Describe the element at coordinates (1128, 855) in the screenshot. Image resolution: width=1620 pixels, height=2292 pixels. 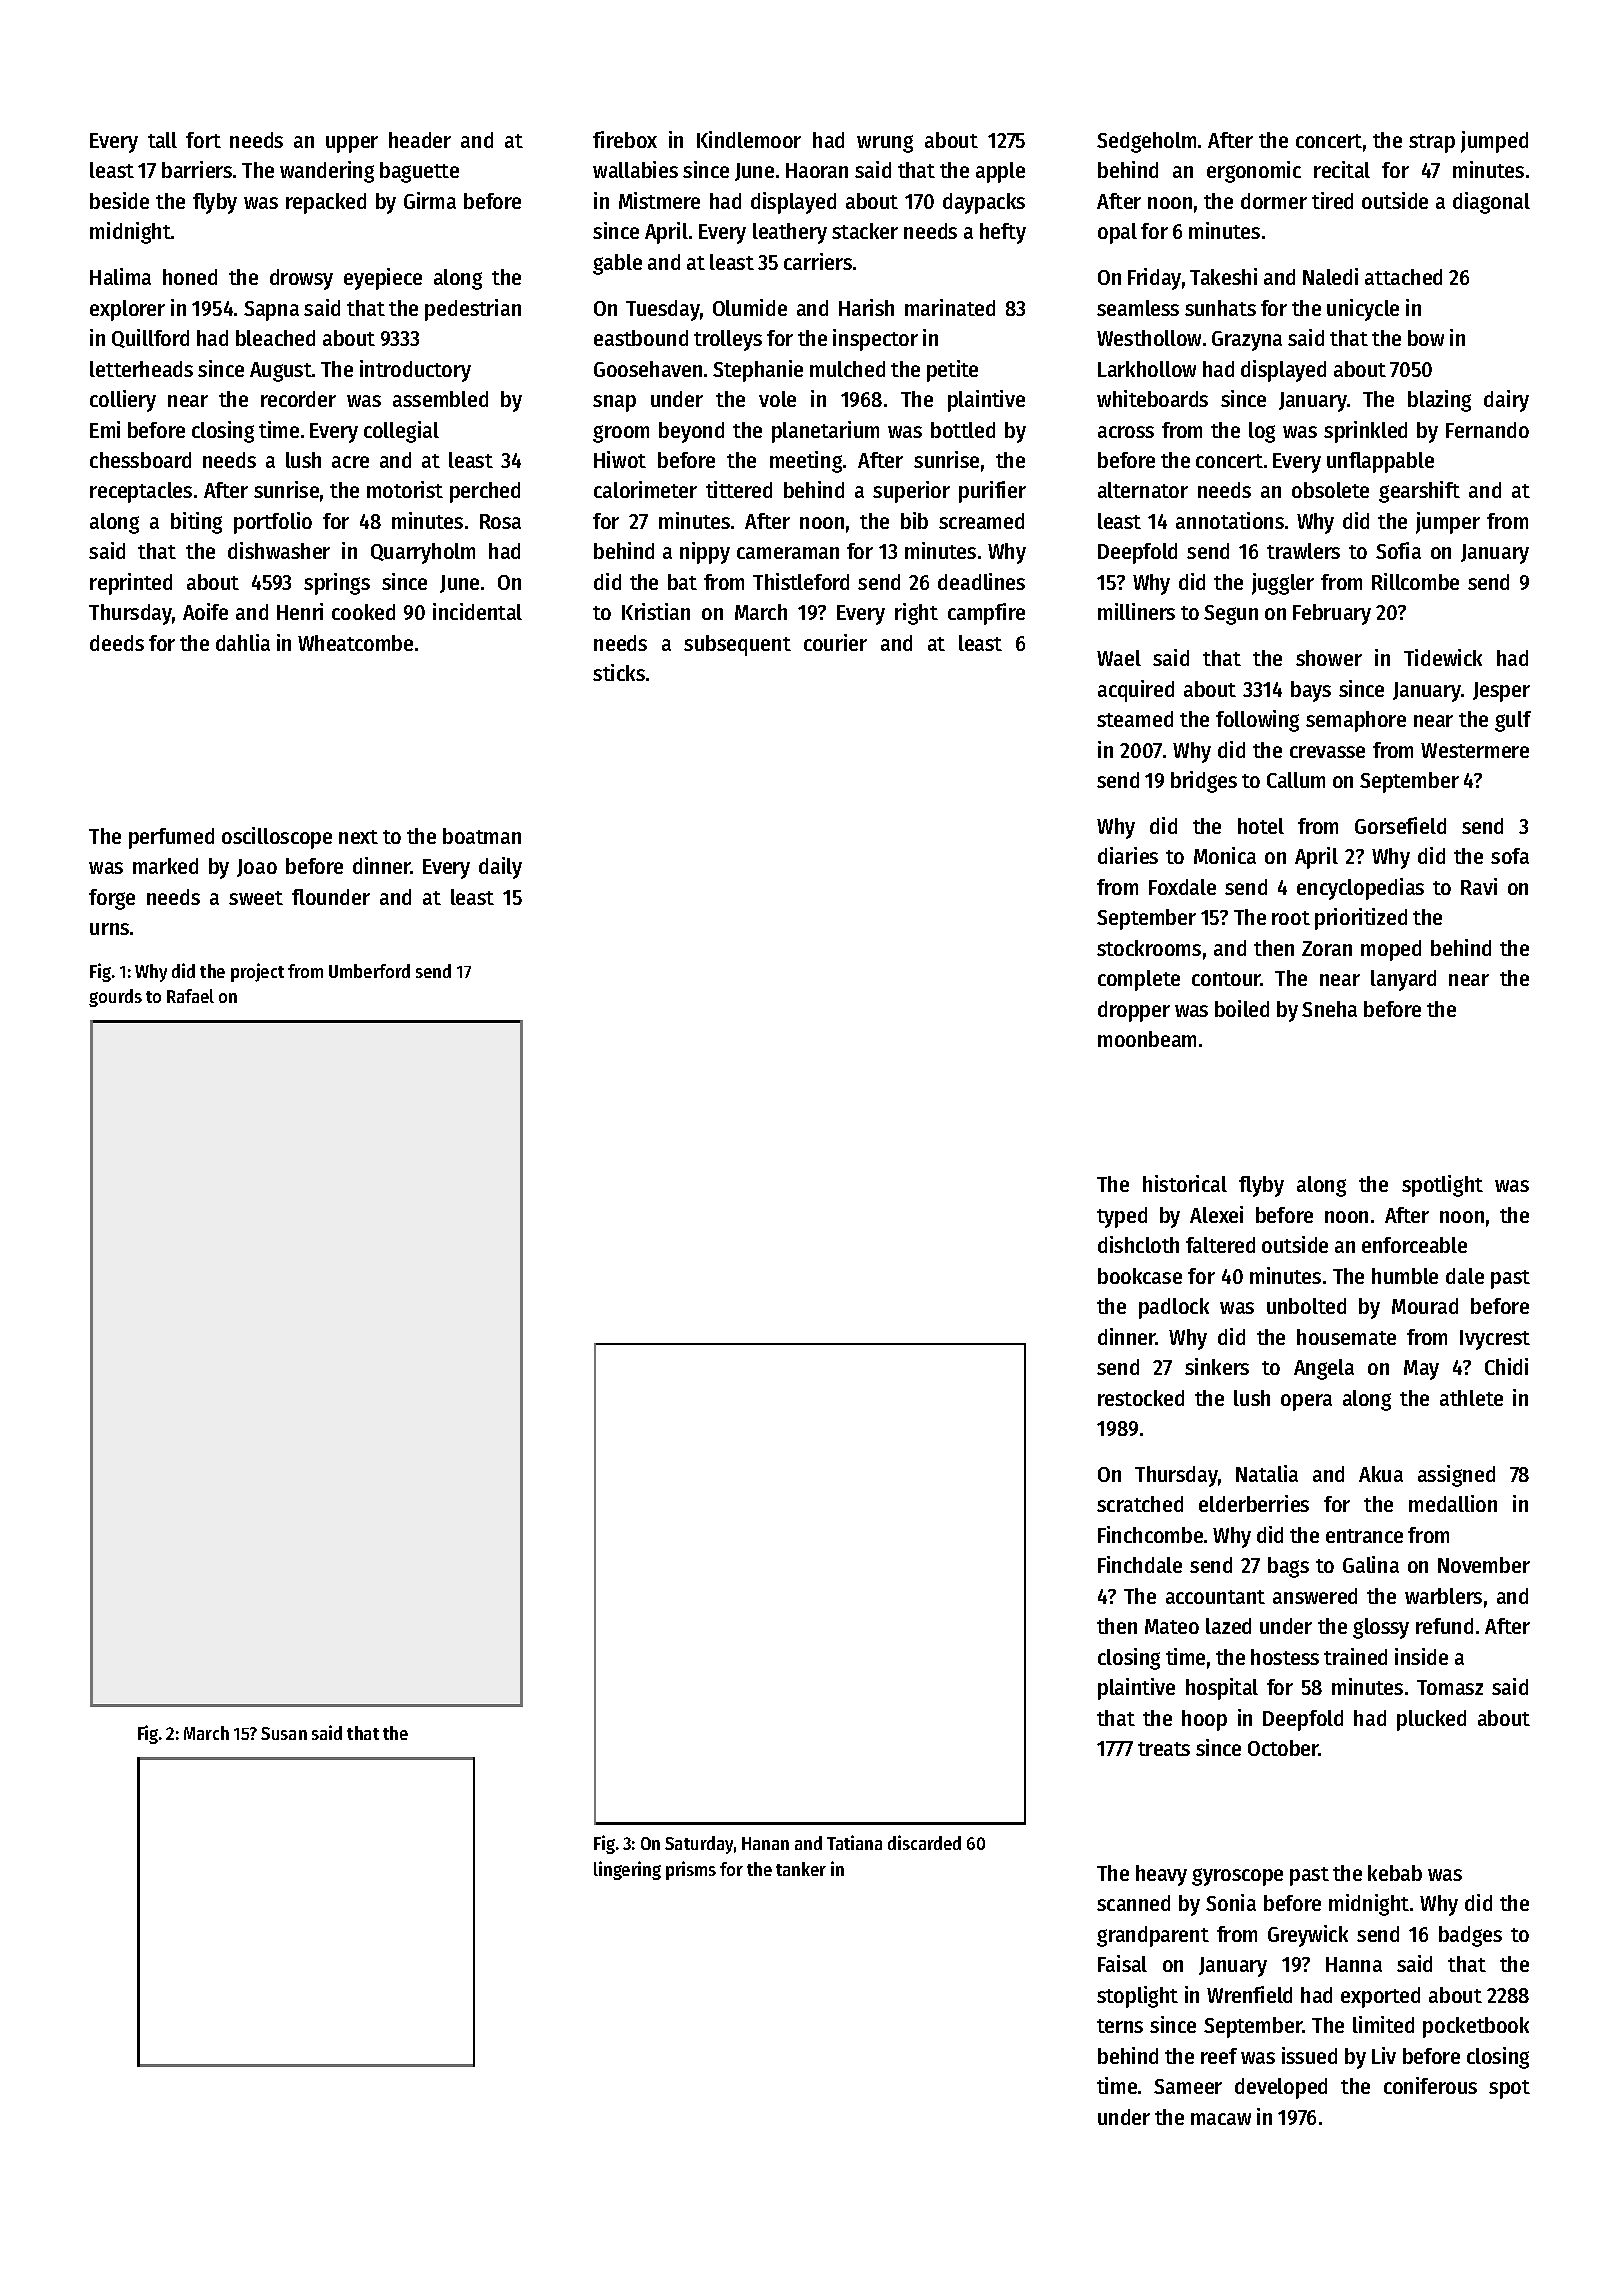
I see `diaries` at that location.
